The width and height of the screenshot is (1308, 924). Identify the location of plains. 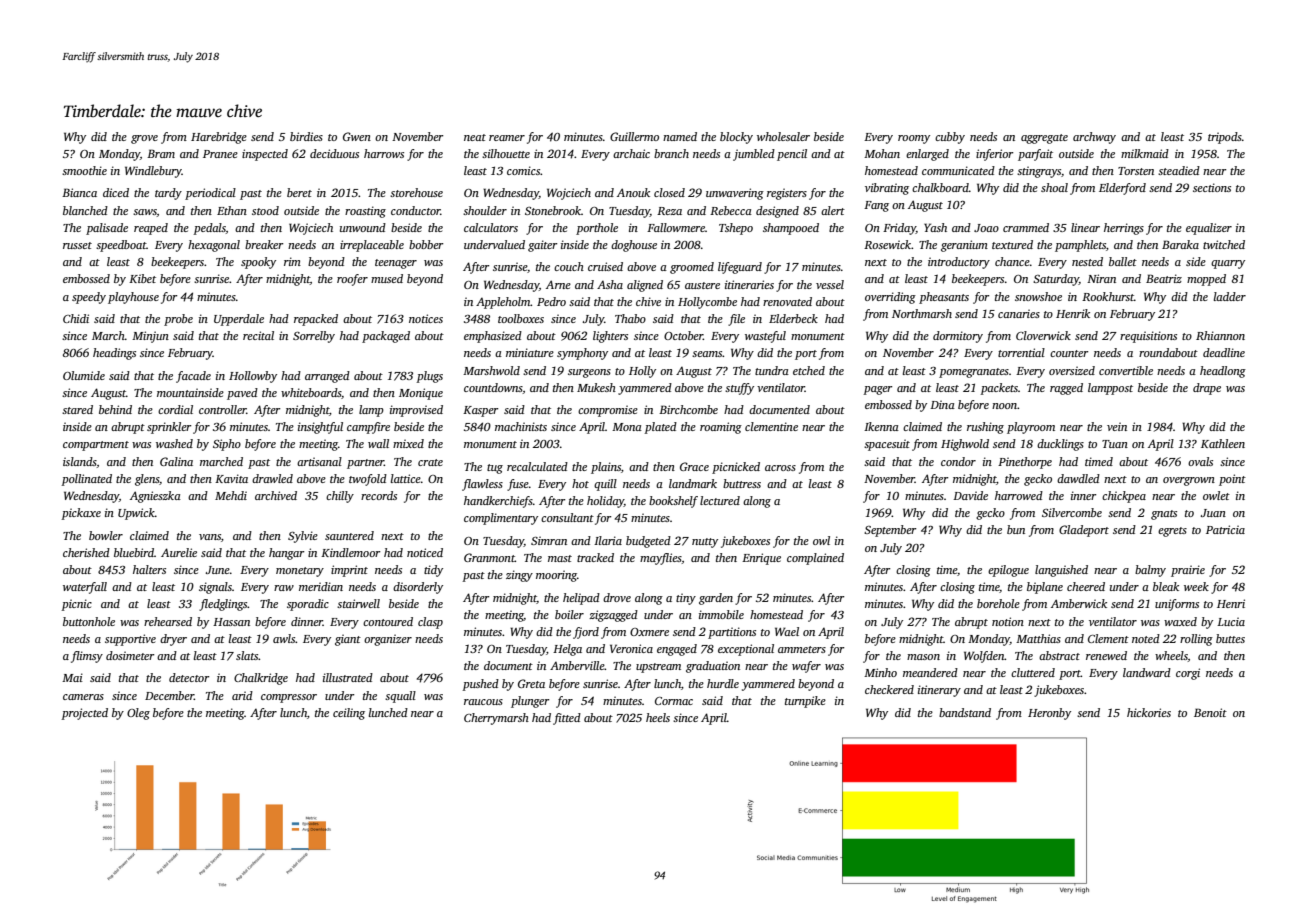
(606, 468).
